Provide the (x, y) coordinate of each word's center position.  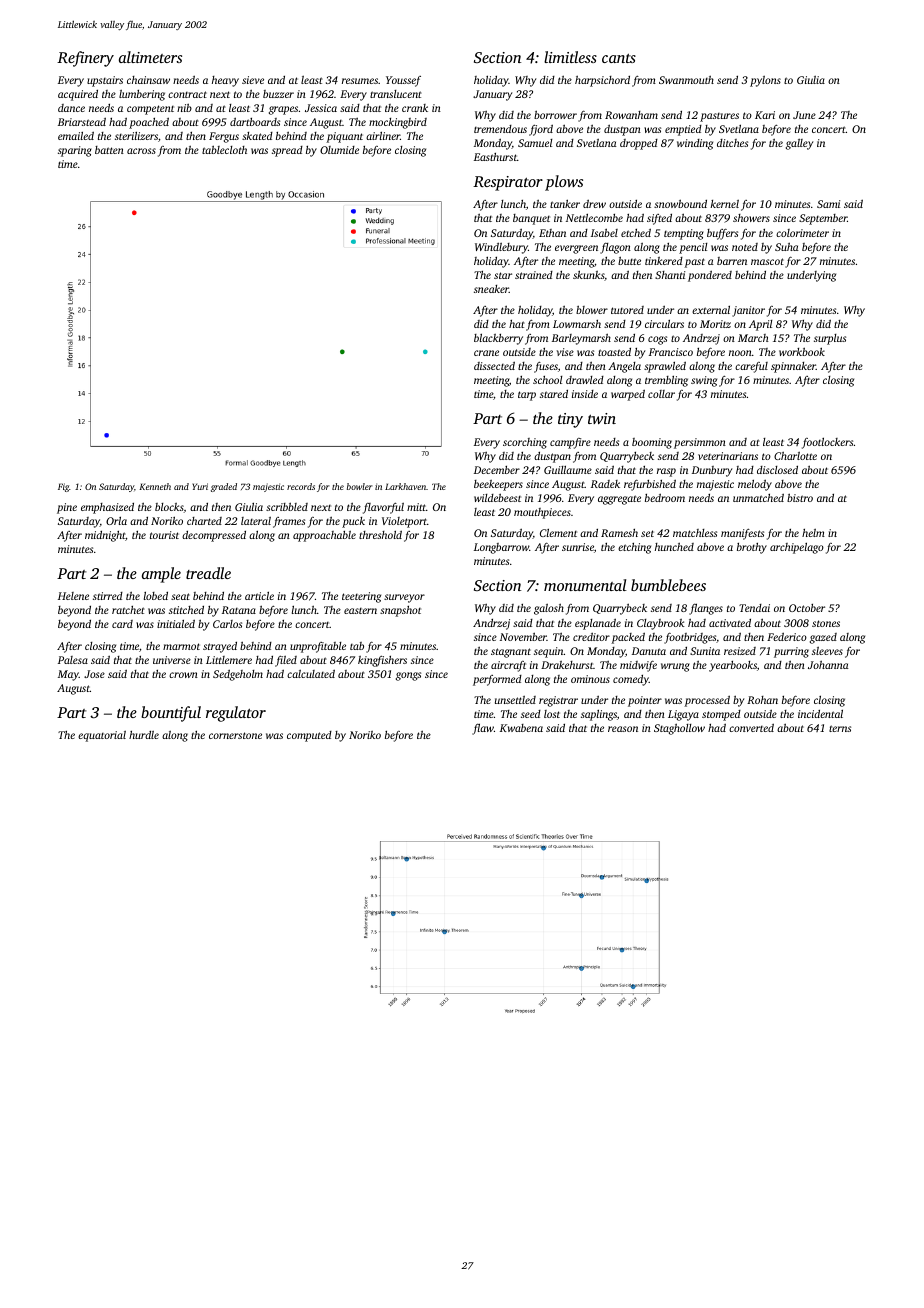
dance (71, 108)
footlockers (827, 443)
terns (840, 728)
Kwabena (521, 728)
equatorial (102, 736)
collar (661, 394)
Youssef (403, 81)
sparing (75, 151)
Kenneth (155, 486)
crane (486, 353)
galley (799, 144)
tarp (527, 396)
